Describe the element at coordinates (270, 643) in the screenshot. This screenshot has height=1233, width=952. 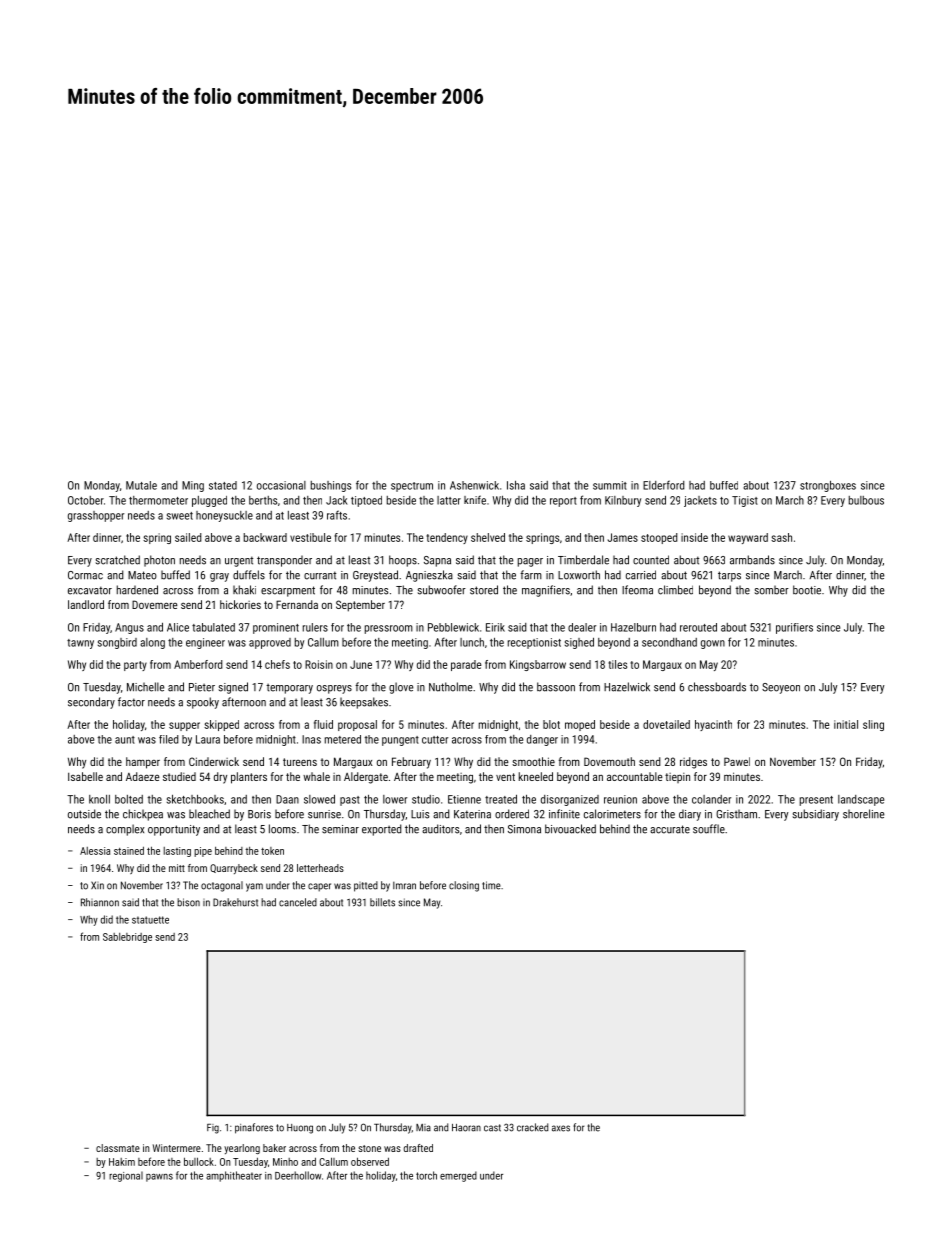
I see `approved` at that location.
